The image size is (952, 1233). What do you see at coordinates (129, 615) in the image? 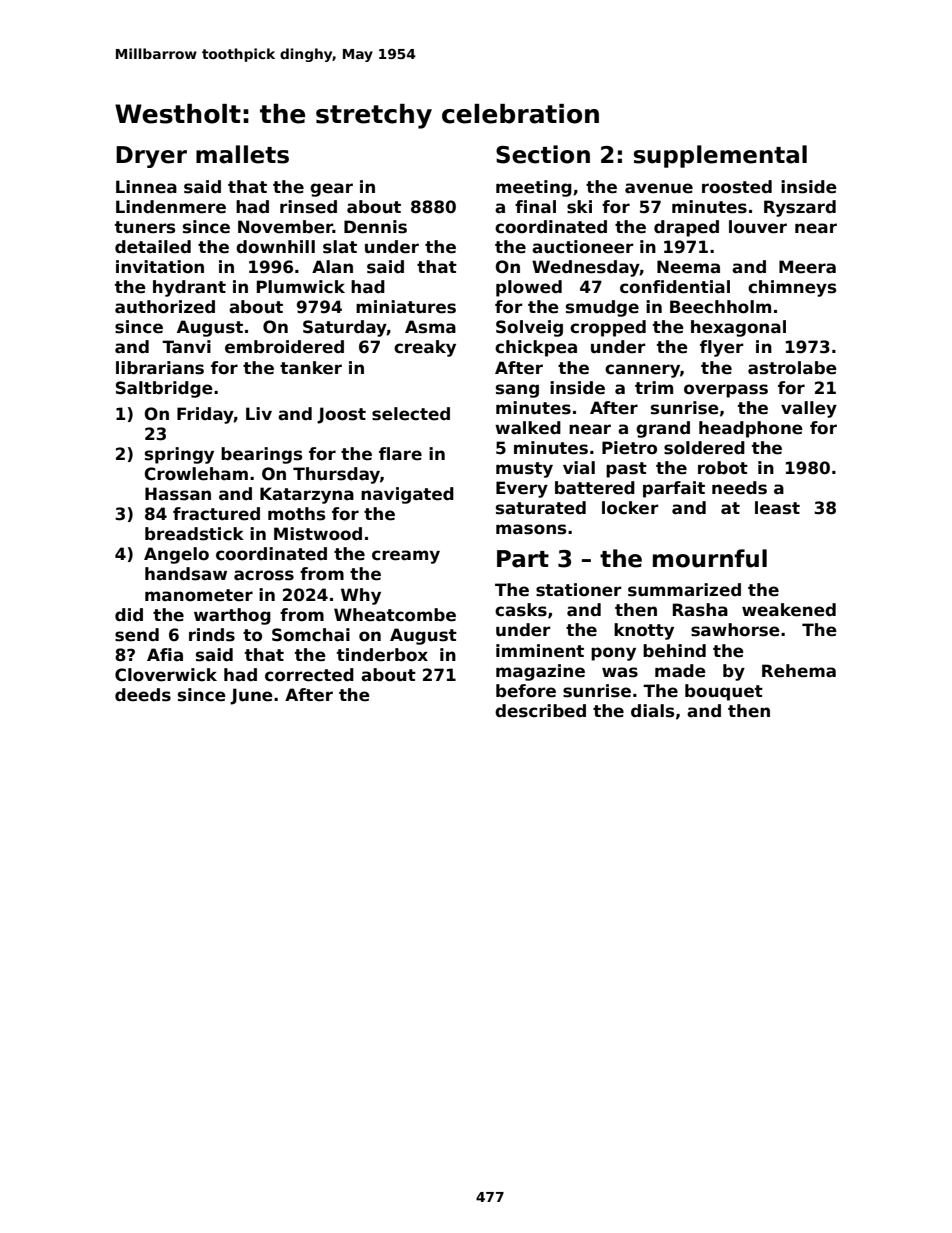
I see `did` at bounding box center [129, 615].
